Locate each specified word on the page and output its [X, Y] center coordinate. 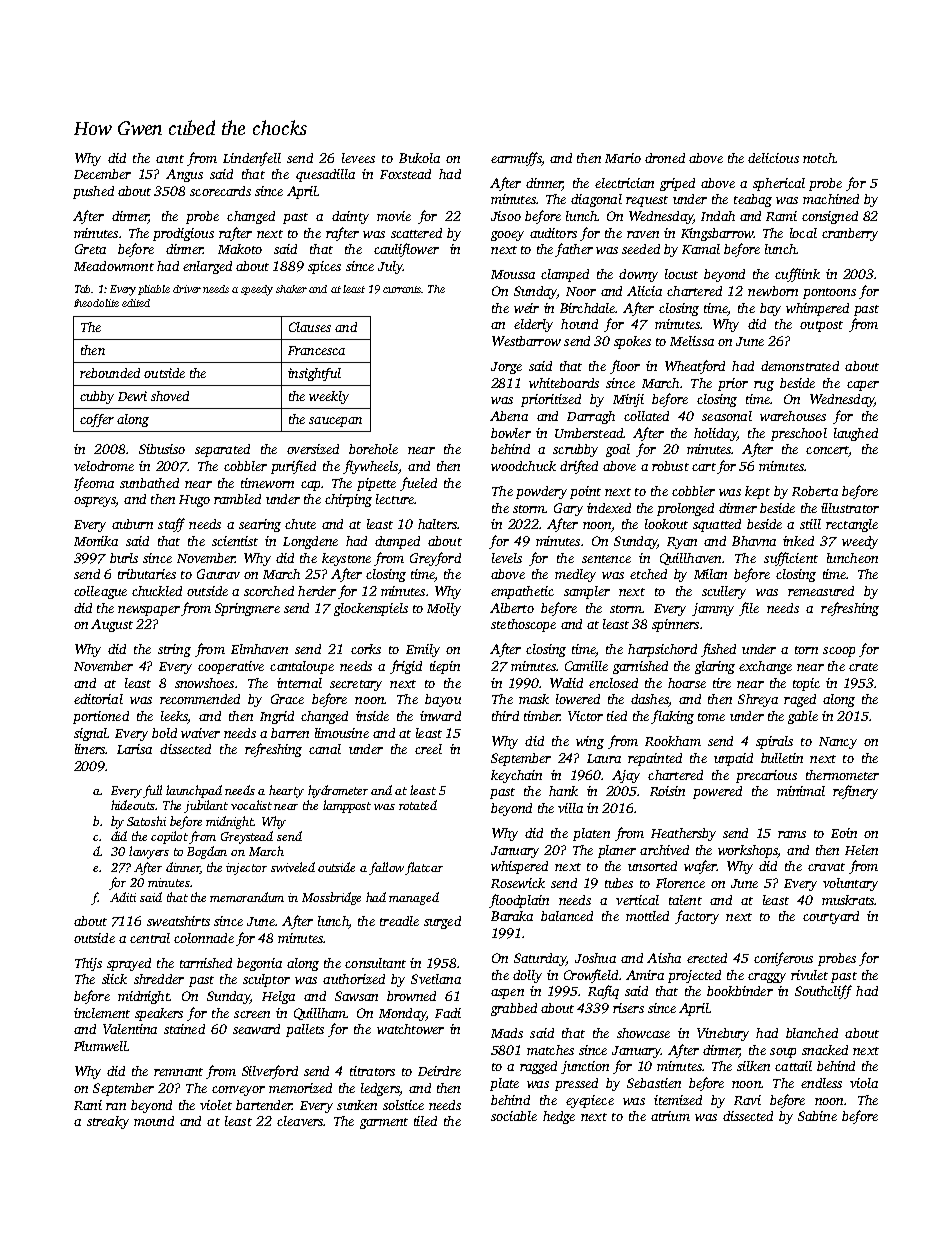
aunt [170, 159]
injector [246, 869]
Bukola [419, 158]
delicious [773, 158]
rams [792, 834]
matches [550, 1050]
